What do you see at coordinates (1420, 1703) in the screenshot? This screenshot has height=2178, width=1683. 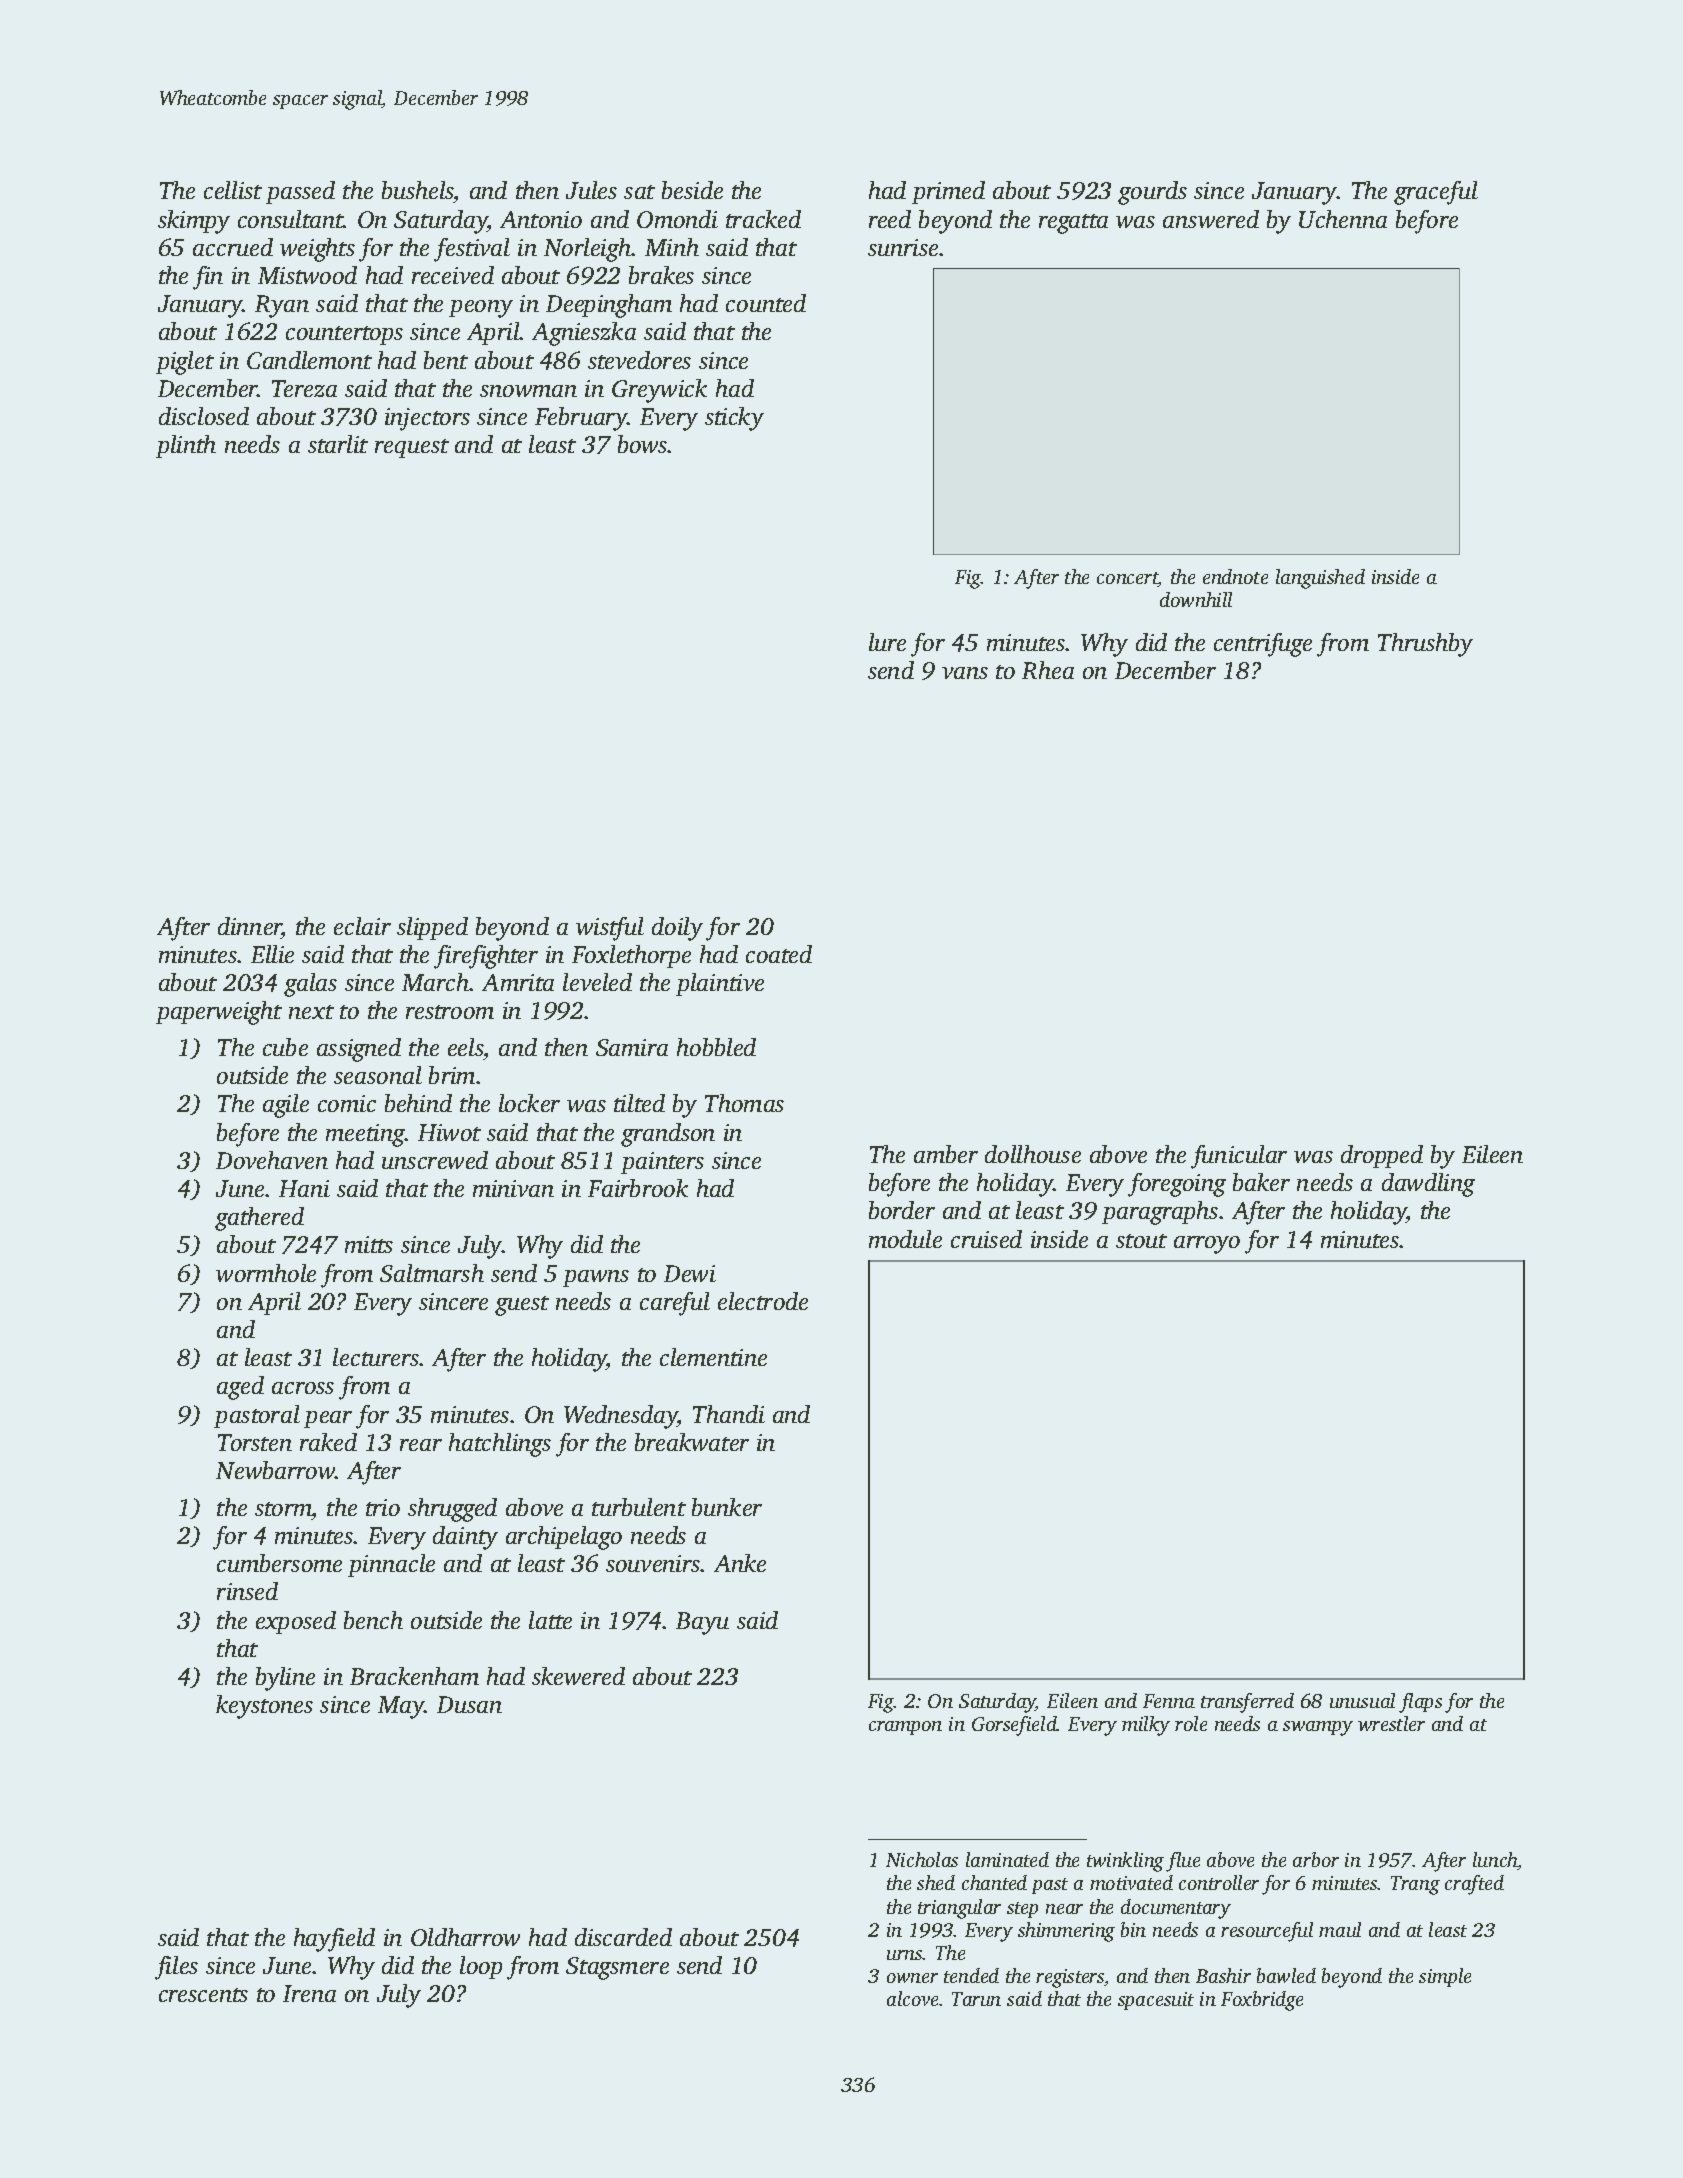 I see `flaps` at bounding box center [1420, 1703].
